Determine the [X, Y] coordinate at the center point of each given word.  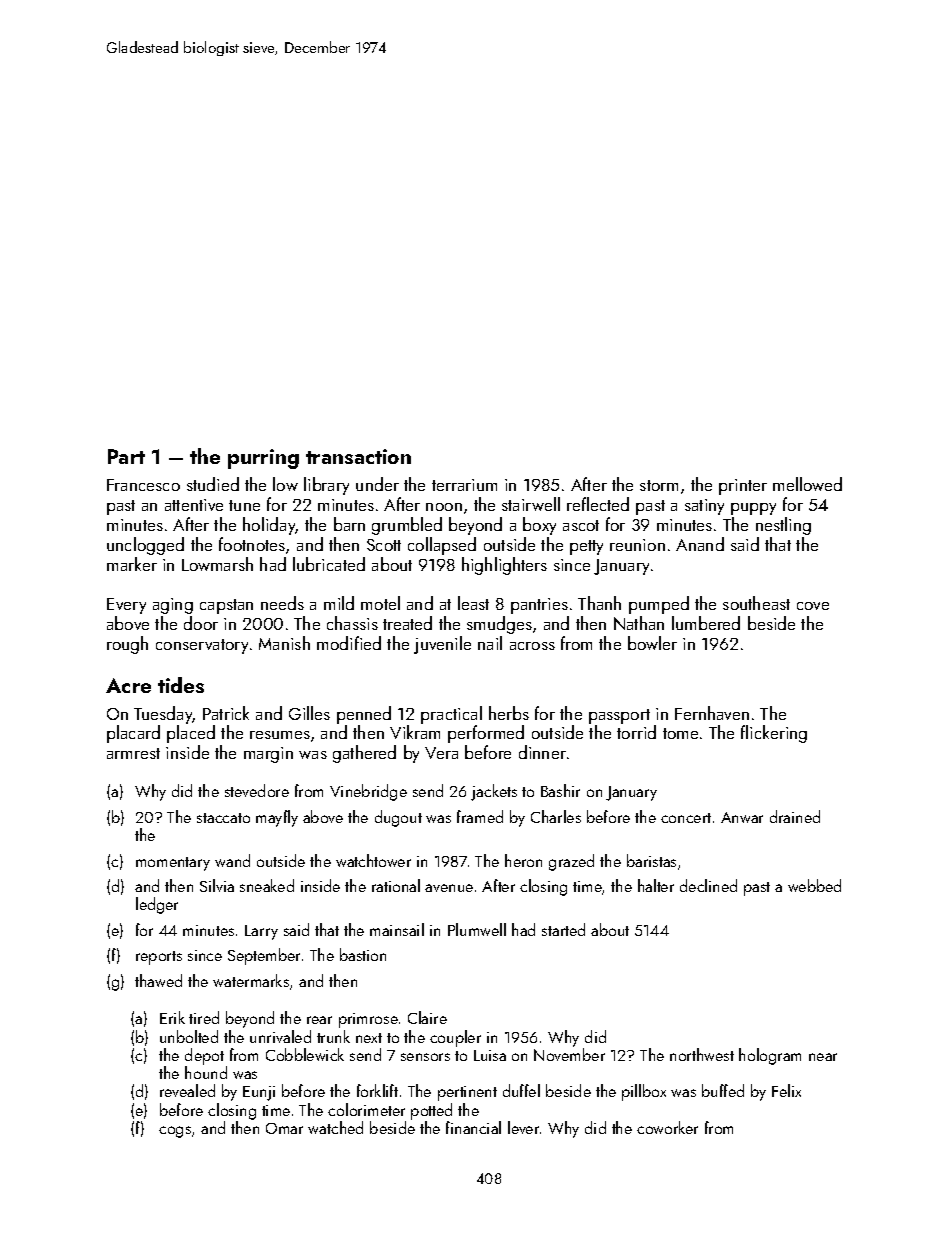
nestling [783, 526]
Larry [261, 932]
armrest [133, 753]
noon [444, 507]
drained [795, 816]
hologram [770, 1056]
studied [213, 484]
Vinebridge [368, 792]
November [569, 1054]
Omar [284, 1128]
